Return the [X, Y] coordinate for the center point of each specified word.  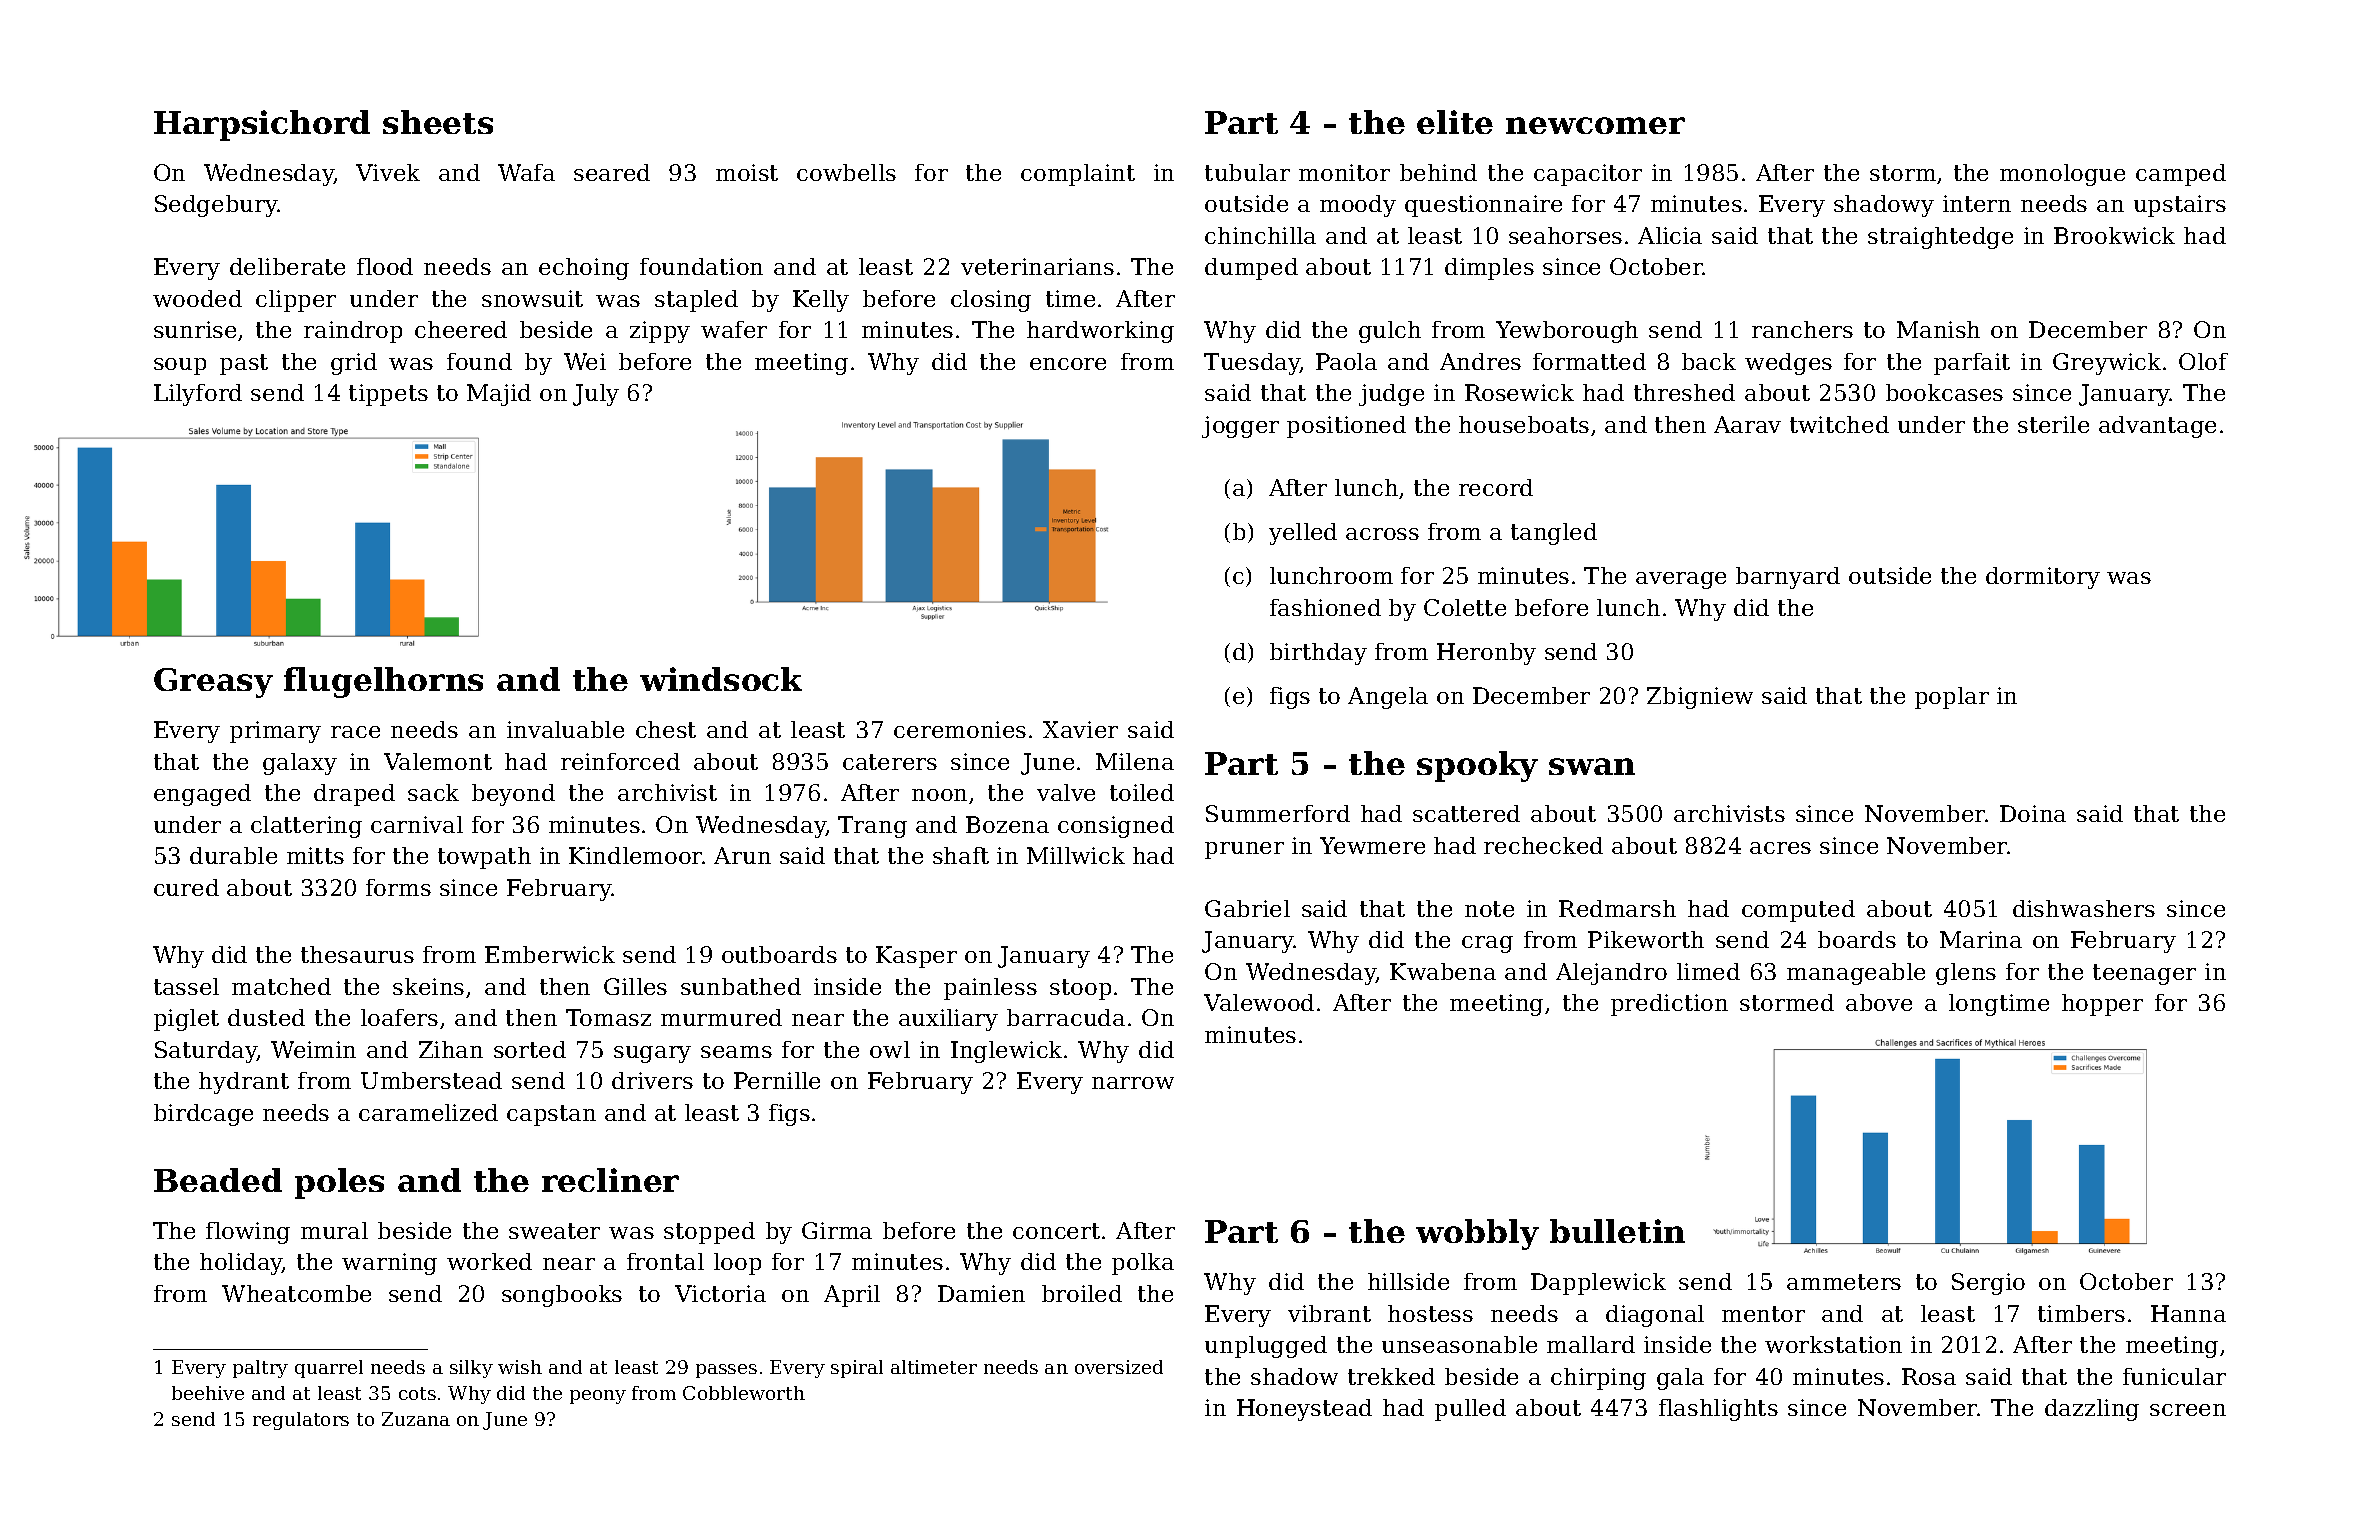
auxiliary [948, 1020]
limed [1708, 971]
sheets [438, 122]
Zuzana [416, 1419]
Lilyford [198, 395]
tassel [186, 986]
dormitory [2043, 578]
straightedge [1940, 238]
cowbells [846, 172]
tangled [1554, 534]
